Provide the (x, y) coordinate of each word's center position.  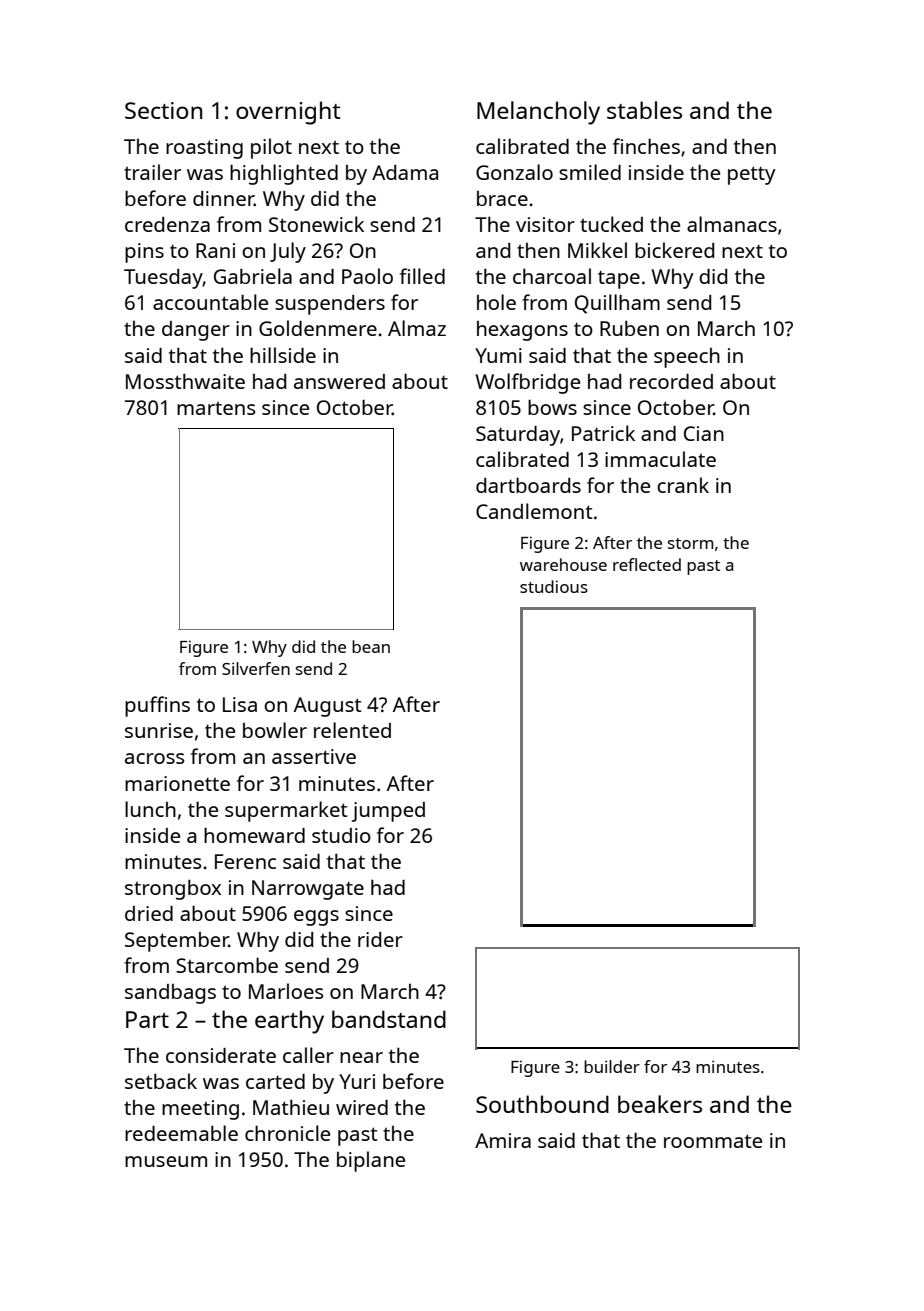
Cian (704, 433)
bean (371, 646)
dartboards (528, 485)
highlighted (284, 174)
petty (752, 175)
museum (166, 1161)
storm (690, 543)
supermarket (286, 811)
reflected (647, 564)
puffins (157, 706)
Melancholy (538, 113)
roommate (713, 1141)
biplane (371, 1161)
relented (352, 730)
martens (216, 408)
